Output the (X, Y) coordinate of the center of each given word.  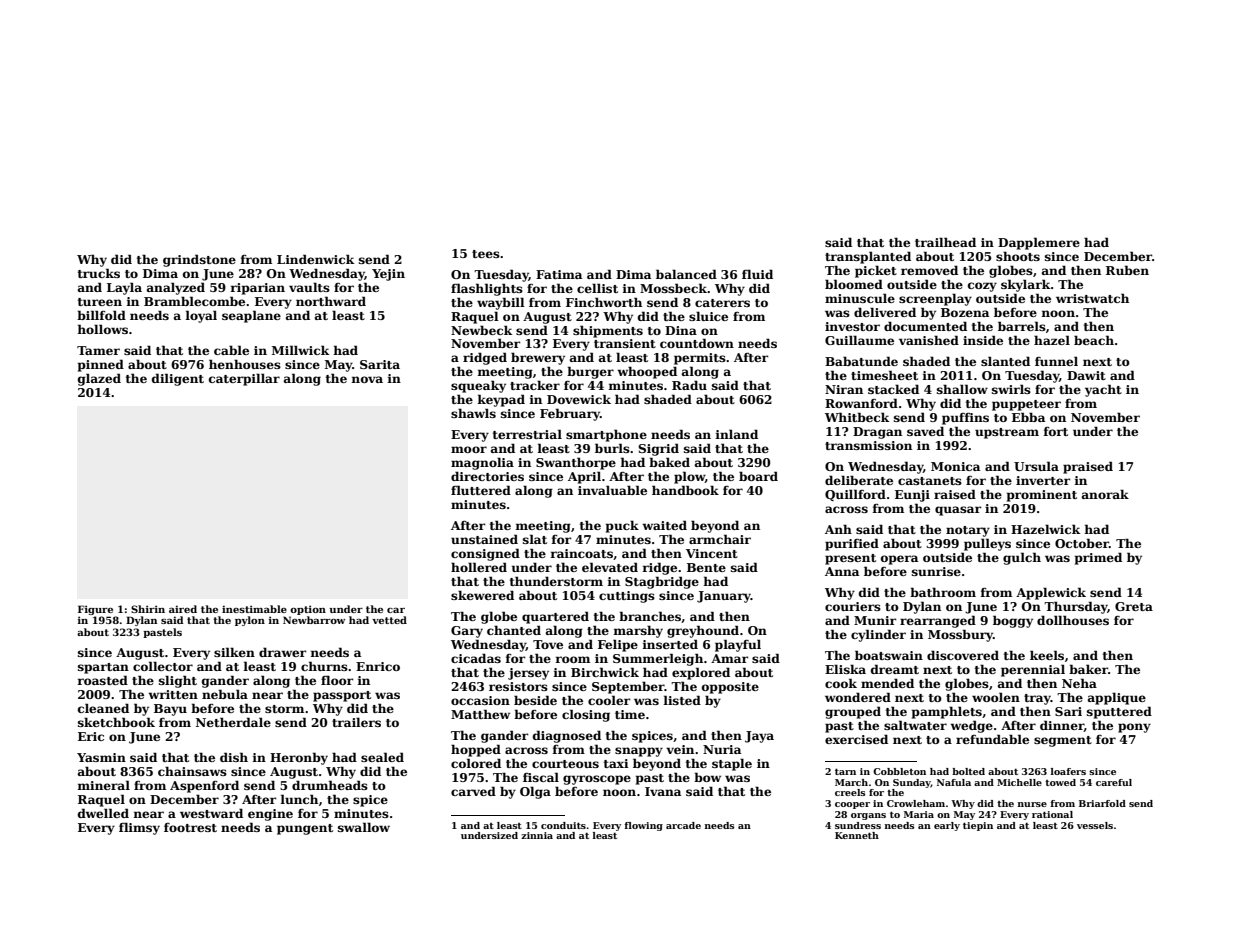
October (1082, 543)
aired (183, 609)
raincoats (581, 553)
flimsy (139, 828)
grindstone (199, 260)
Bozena (965, 312)
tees (486, 254)
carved (473, 791)
